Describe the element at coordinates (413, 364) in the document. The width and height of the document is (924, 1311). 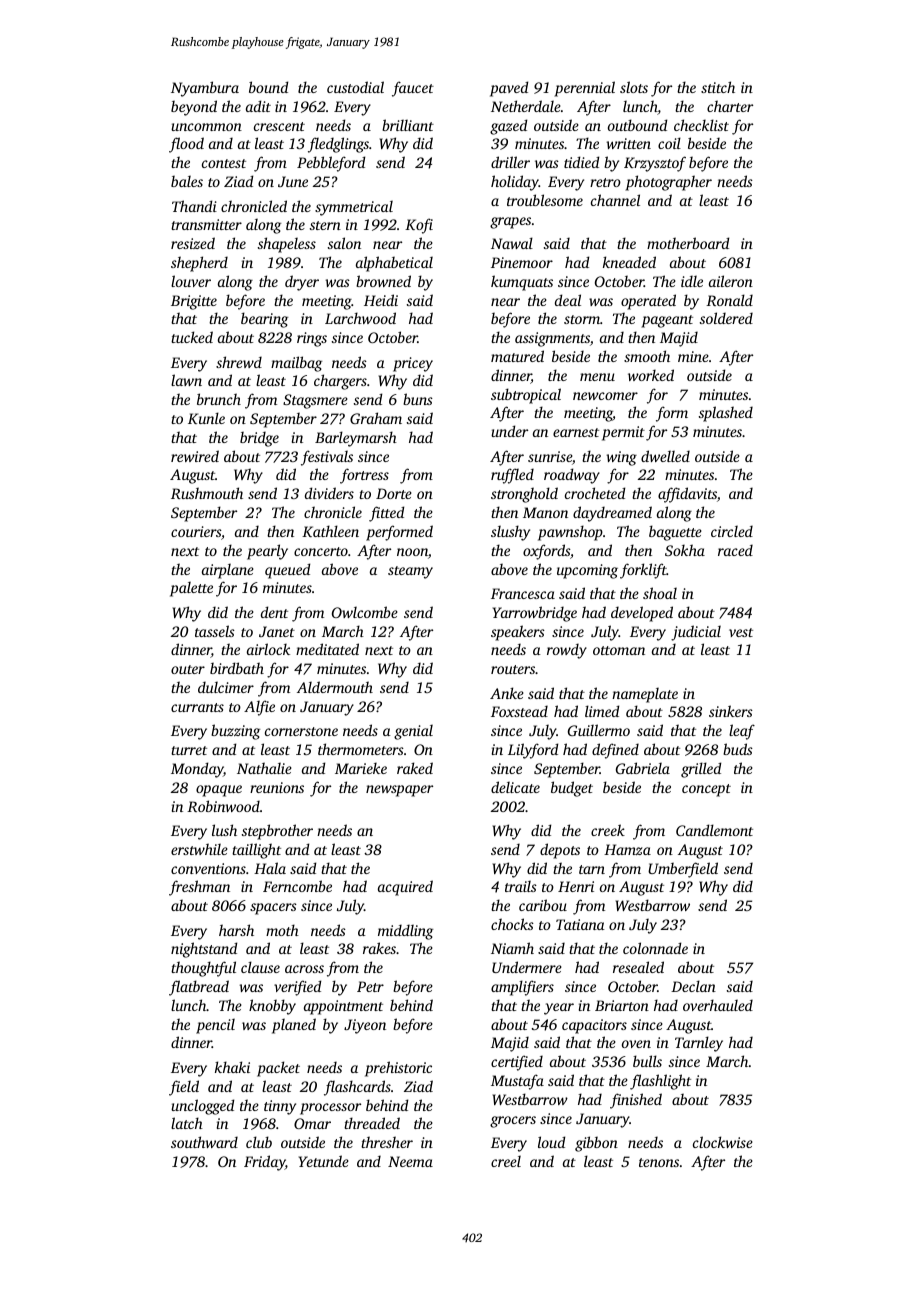
I see `pricey` at that location.
